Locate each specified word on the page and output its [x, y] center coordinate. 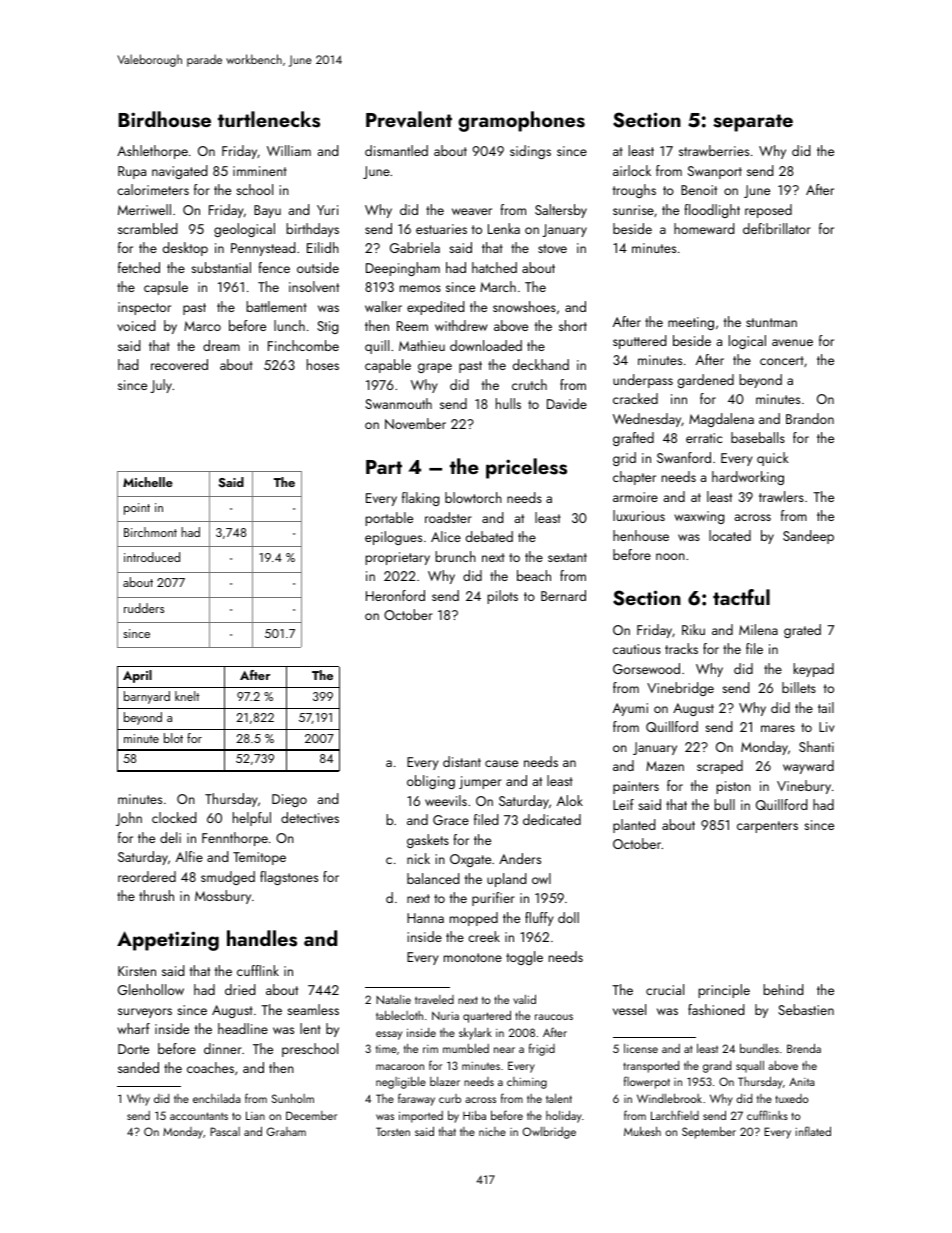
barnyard [147, 697]
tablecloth [399, 1015]
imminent [260, 171]
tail [826, 707]
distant [462, 761]
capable [388, 366]
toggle [524, 958]
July [161, 386]
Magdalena [721, 420]
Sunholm [293, 1098]
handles [262, 938]
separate [753, 123]
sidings [530, 152]
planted [634, 826]
